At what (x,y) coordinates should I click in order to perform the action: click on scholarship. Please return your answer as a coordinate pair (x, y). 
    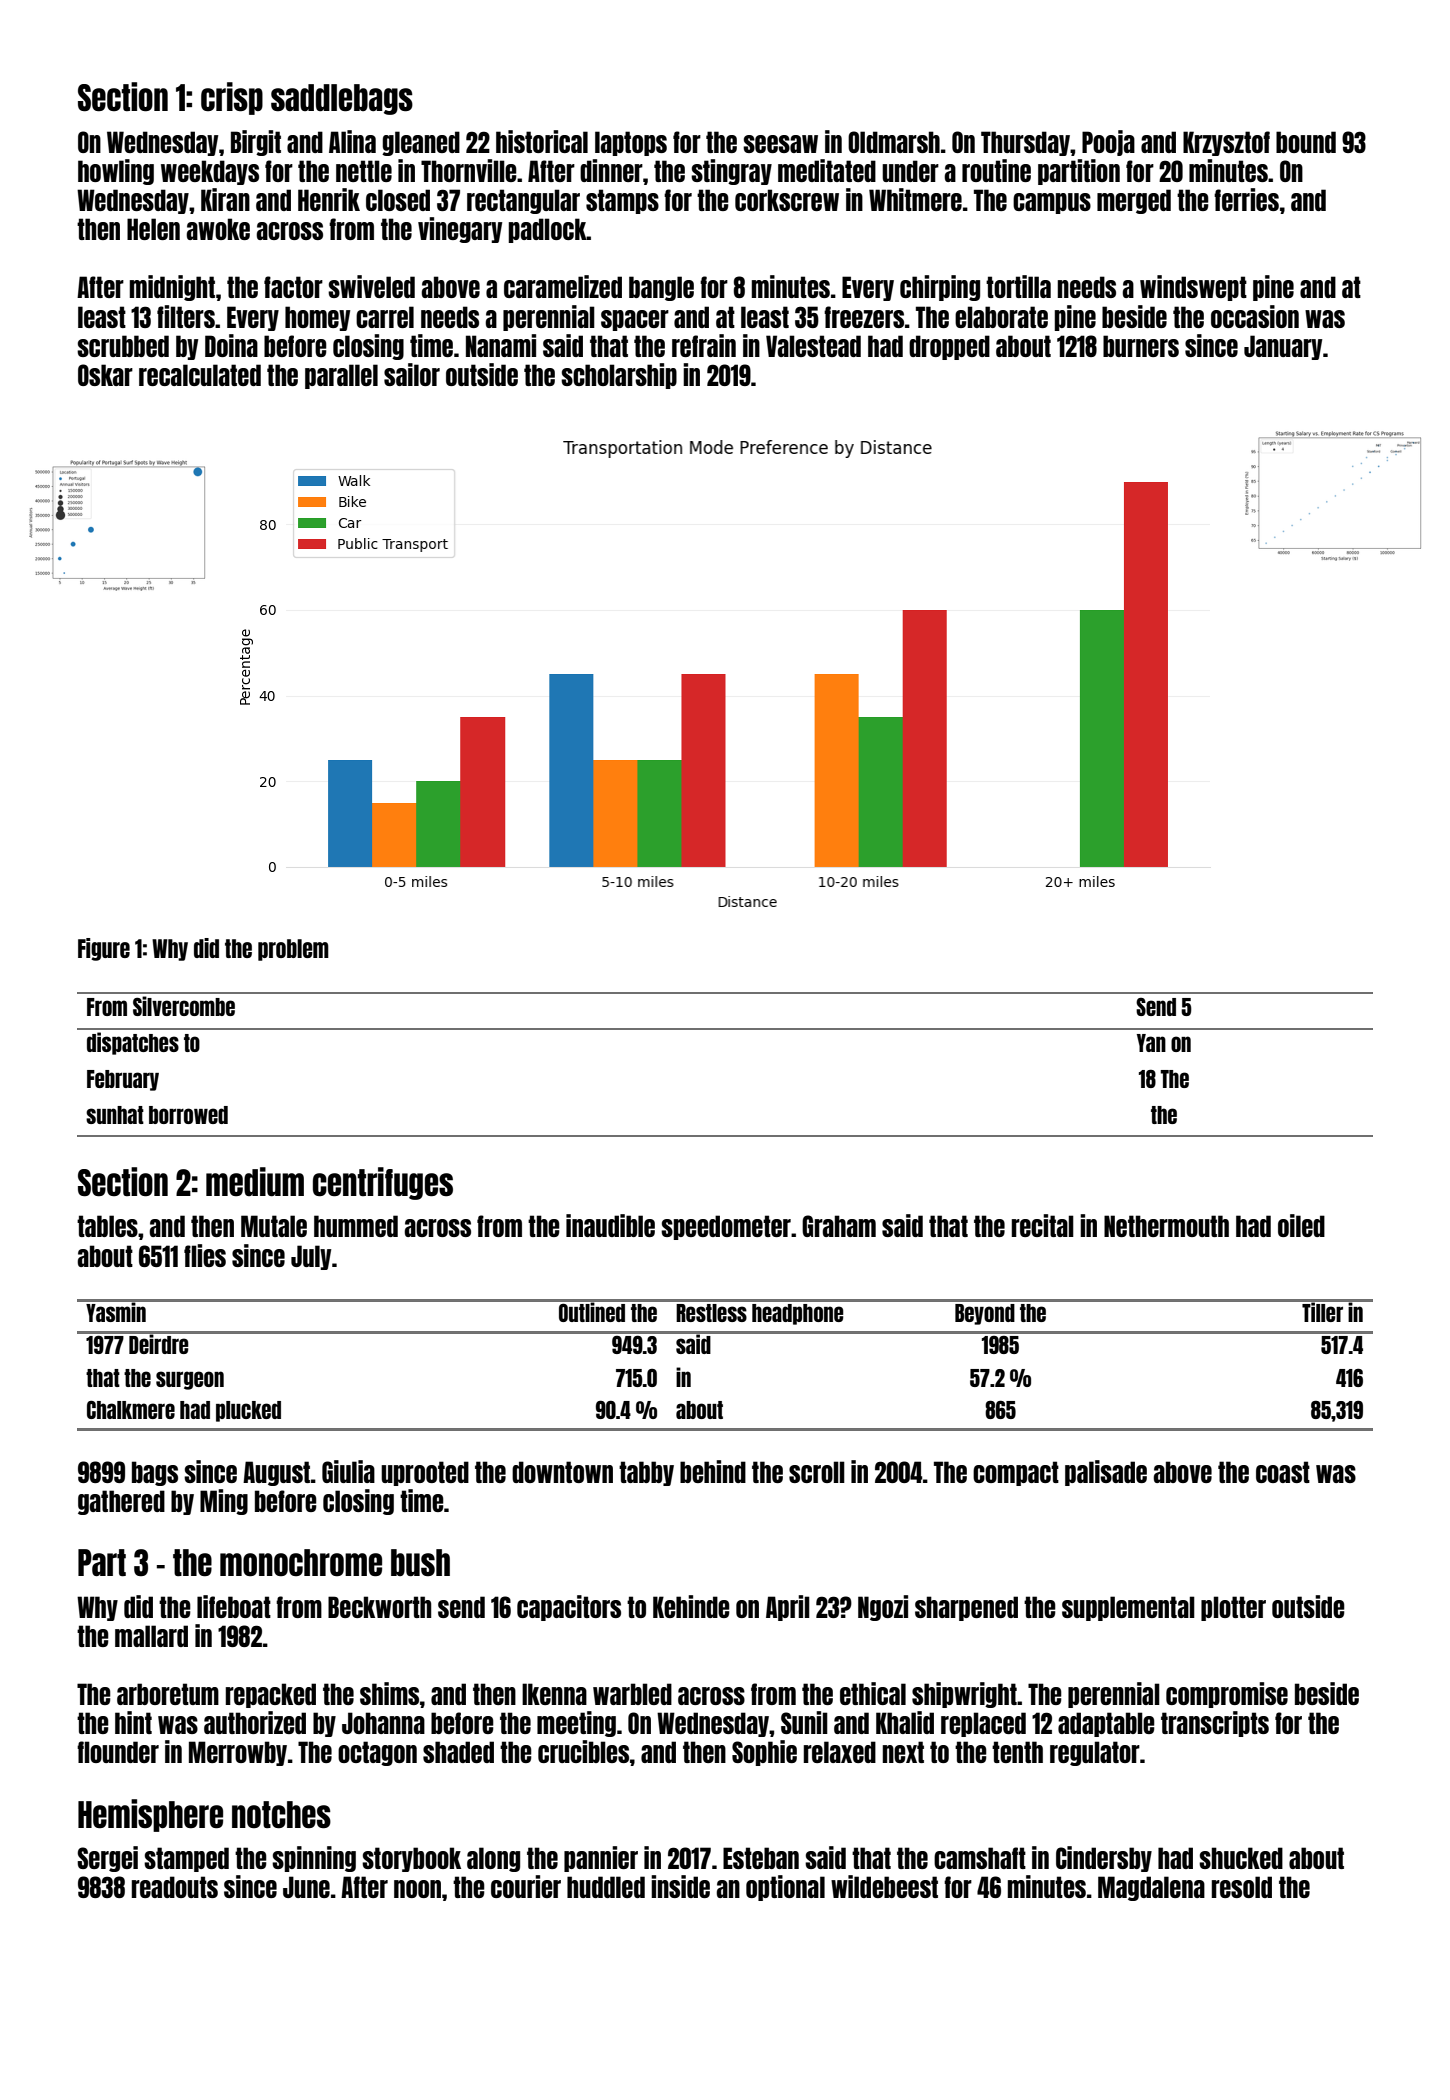
    Looking at the image, I should click on (619, 376).
